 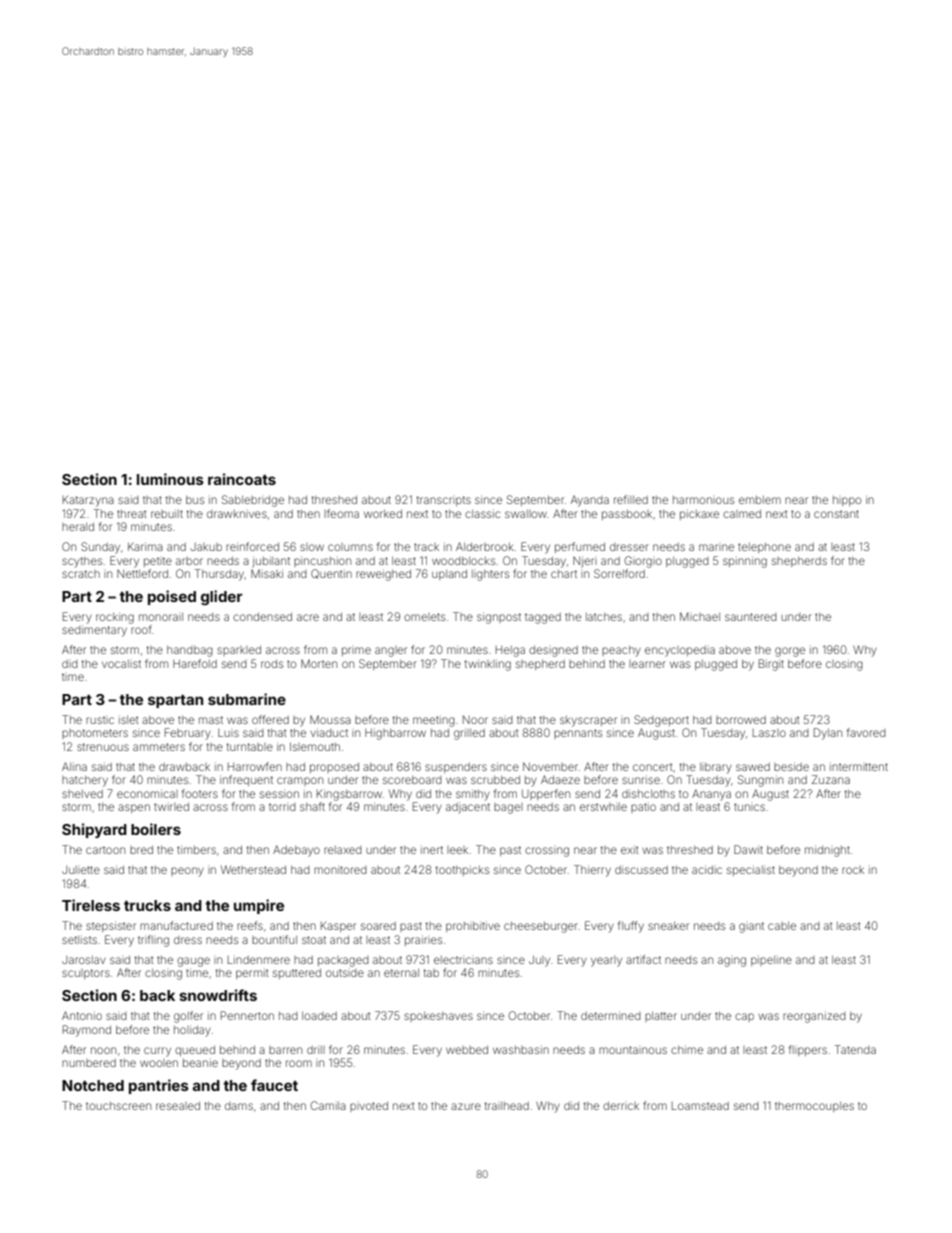 I want to click on transcripts, so click(x=443, y=501).
